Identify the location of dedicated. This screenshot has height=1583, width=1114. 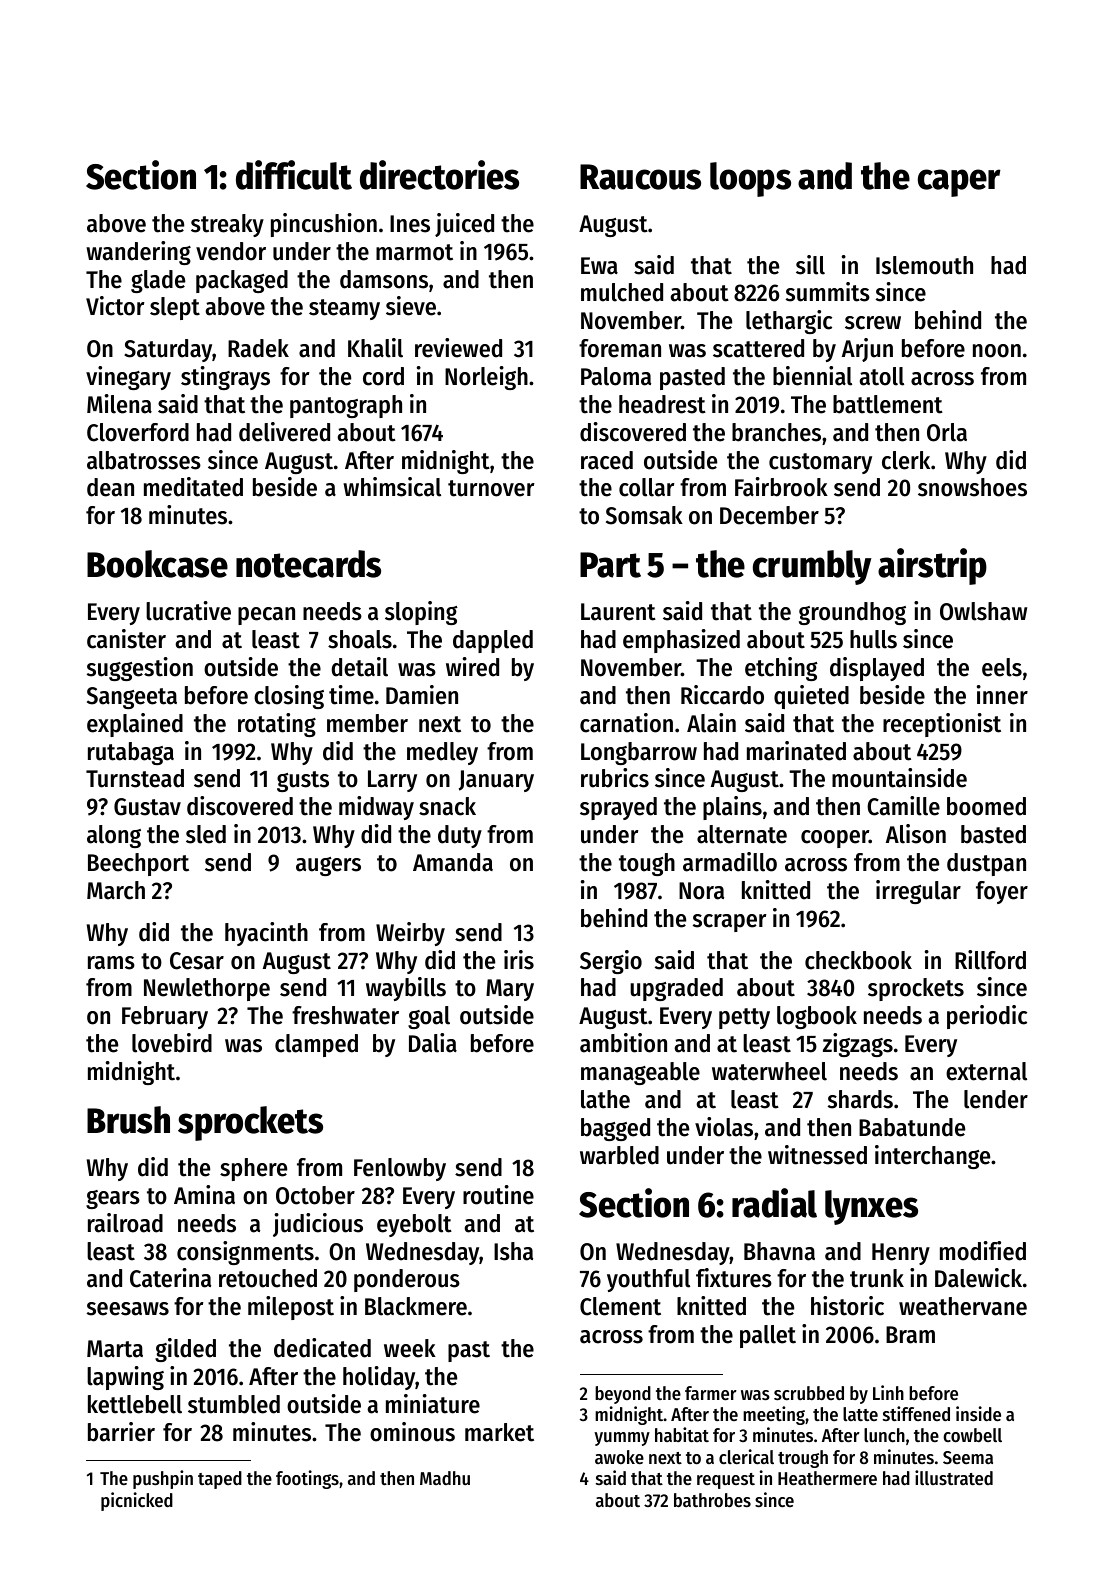
(322, 1348).
